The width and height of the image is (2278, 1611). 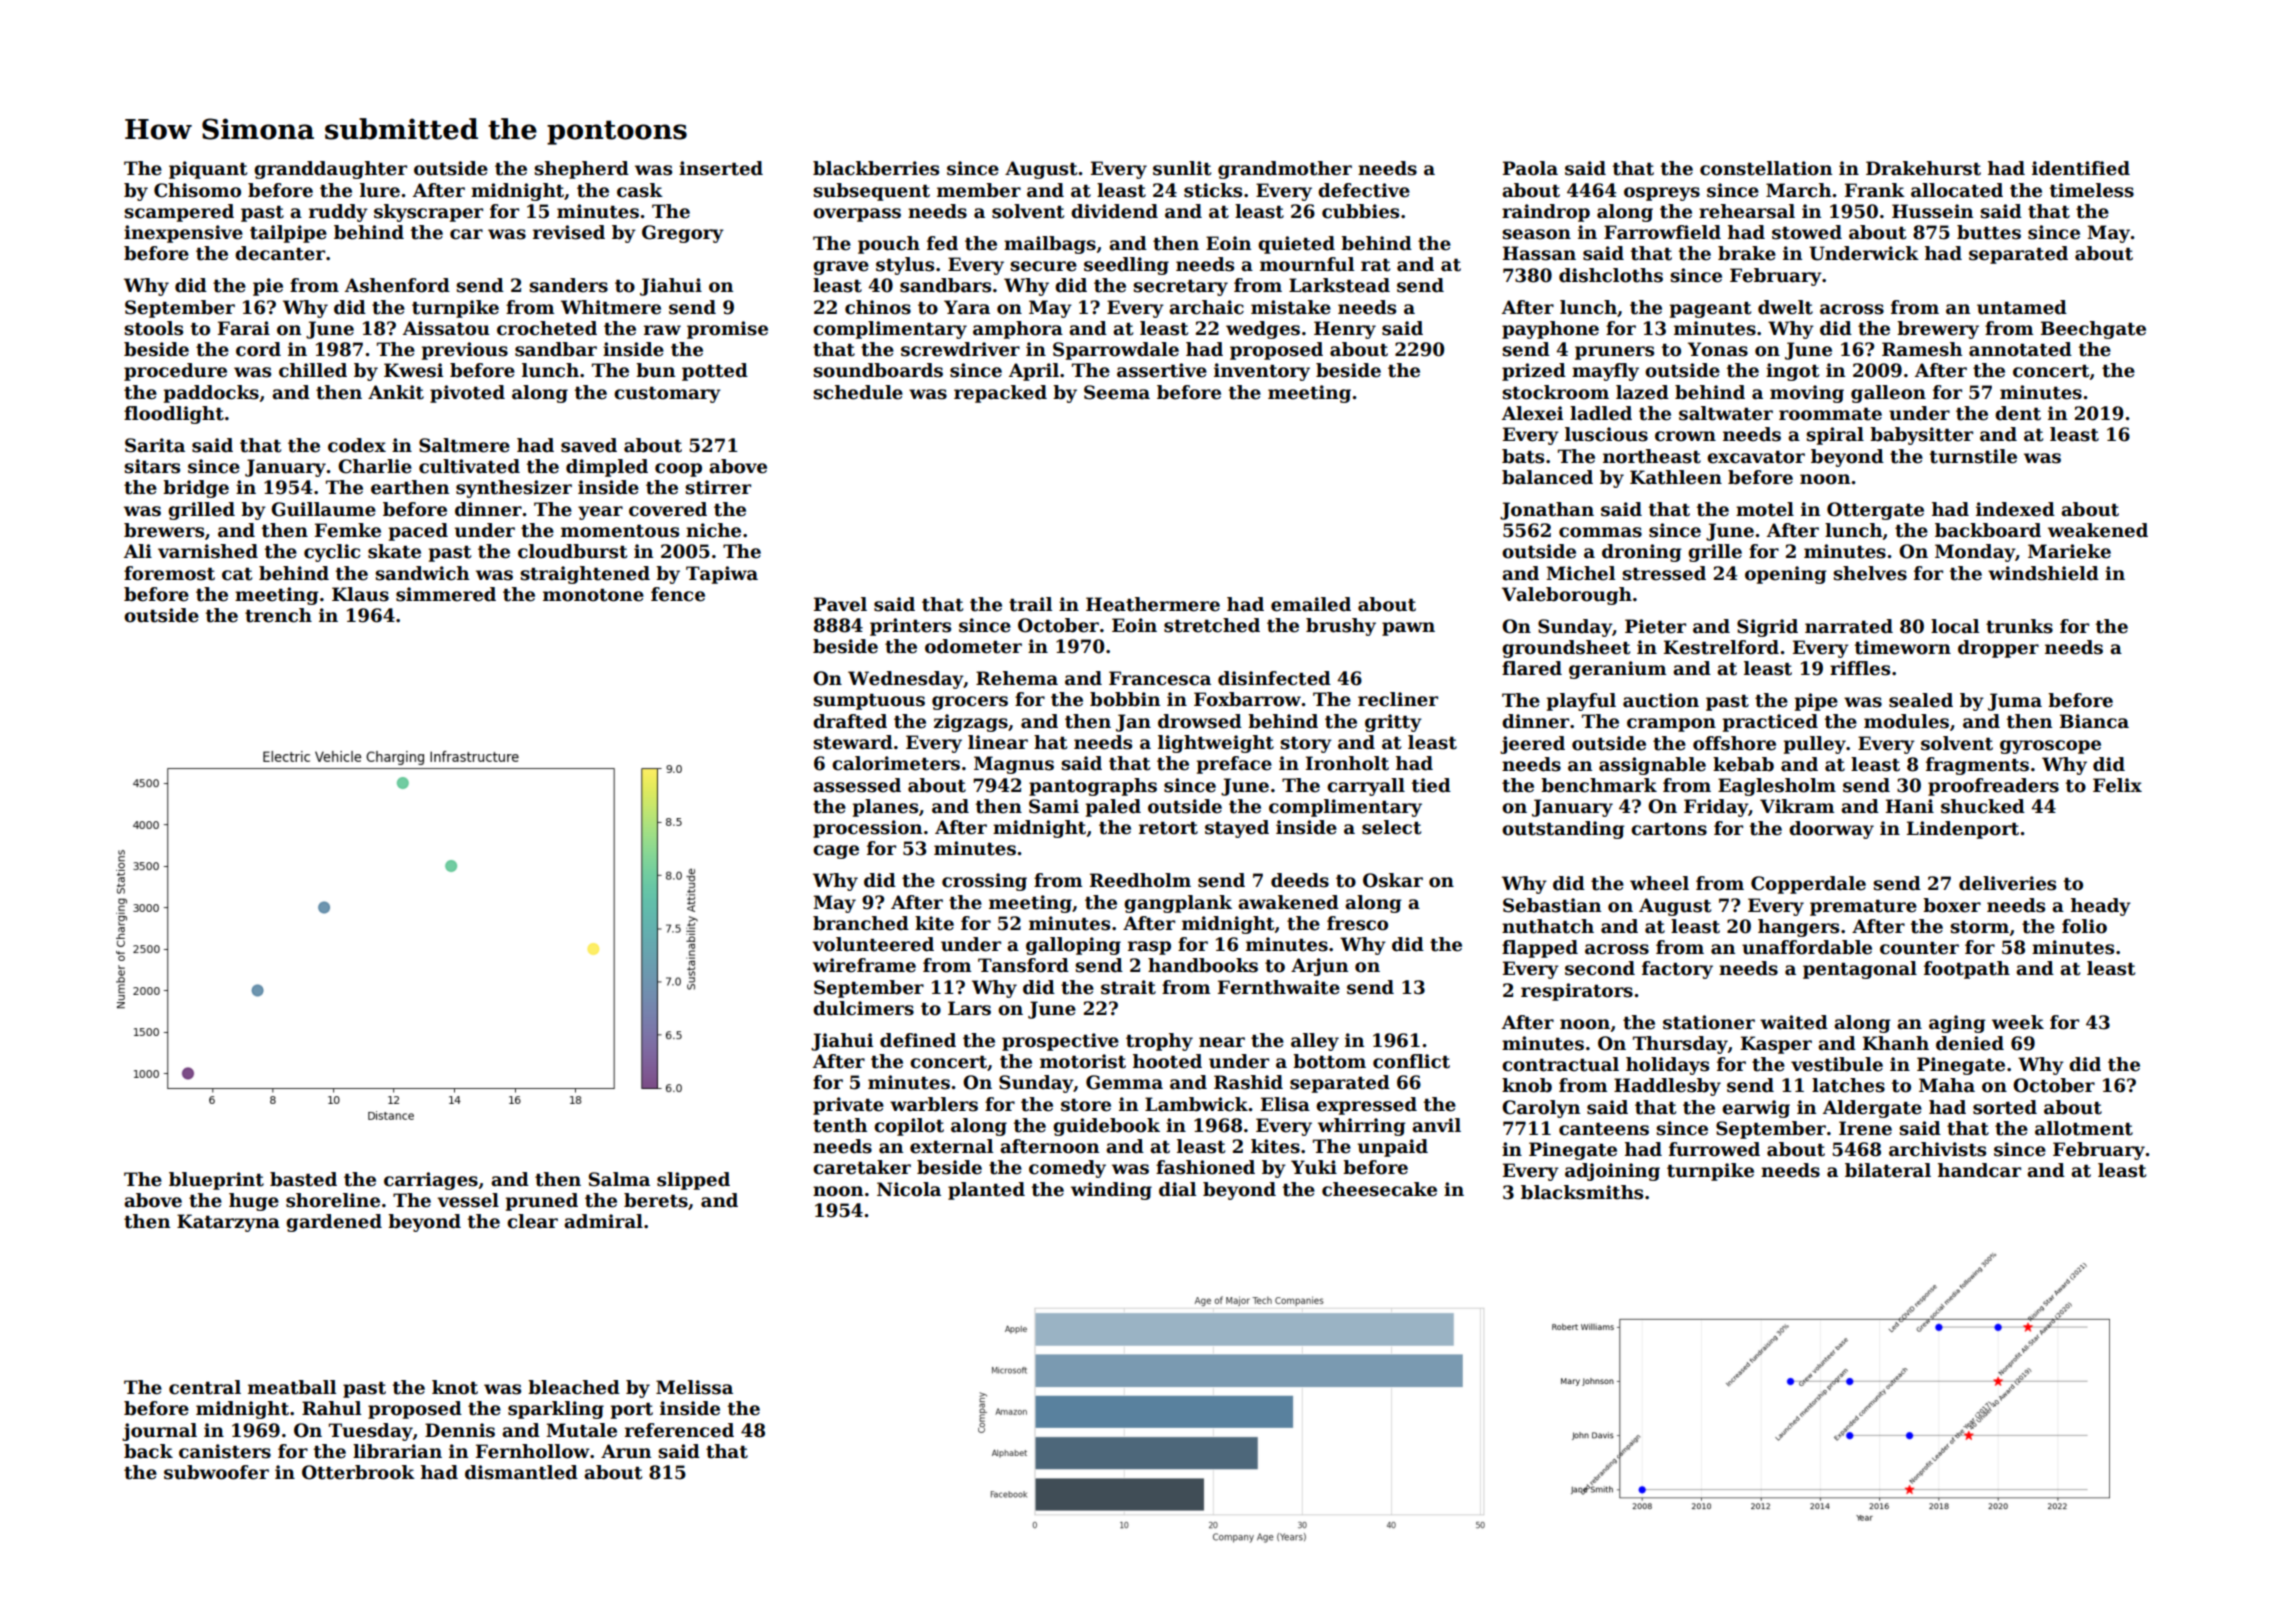 I want to click on soundboards, so click(x=878, y=370).
